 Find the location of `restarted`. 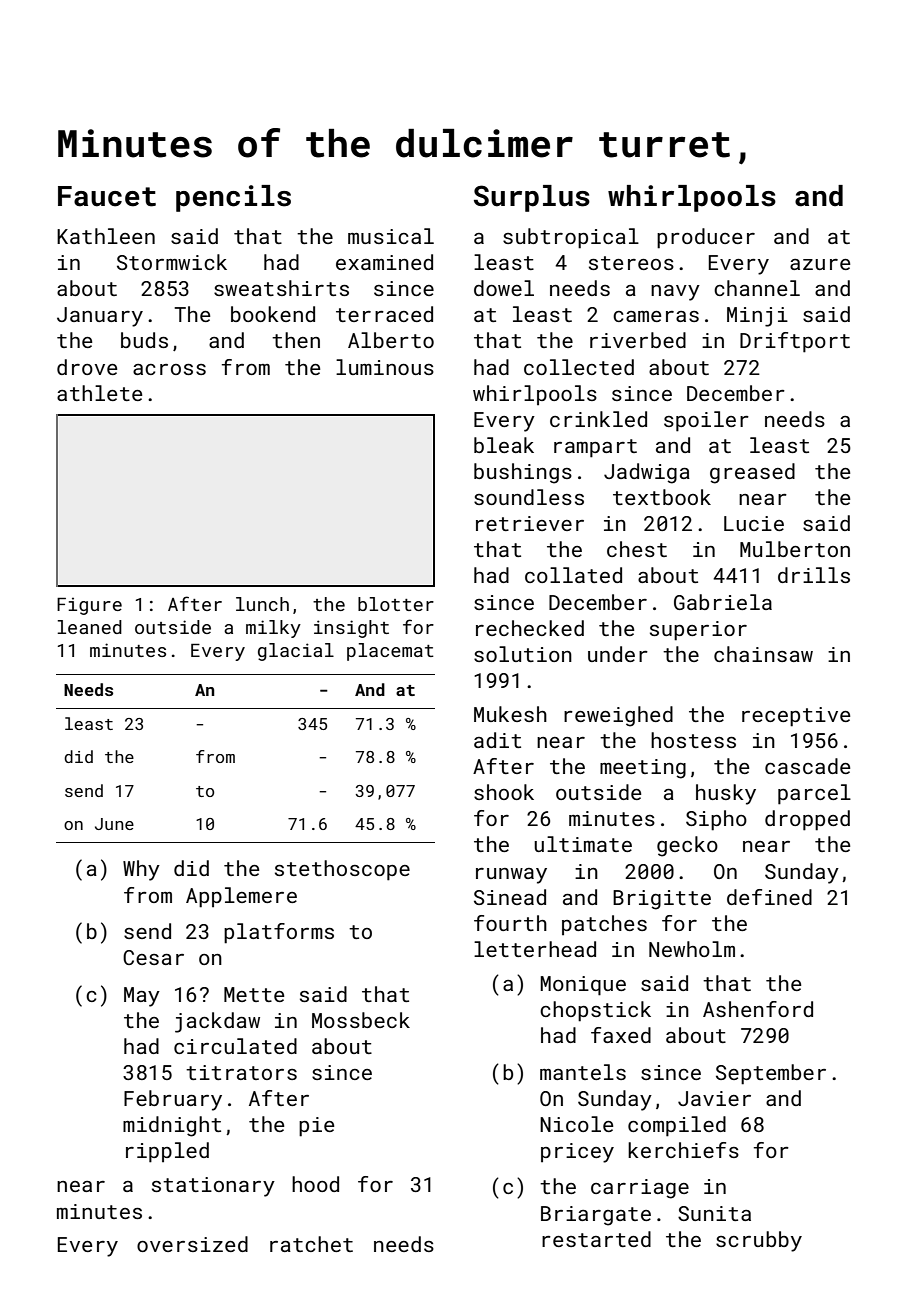

restarted is located at coordinates (596, 1239).
